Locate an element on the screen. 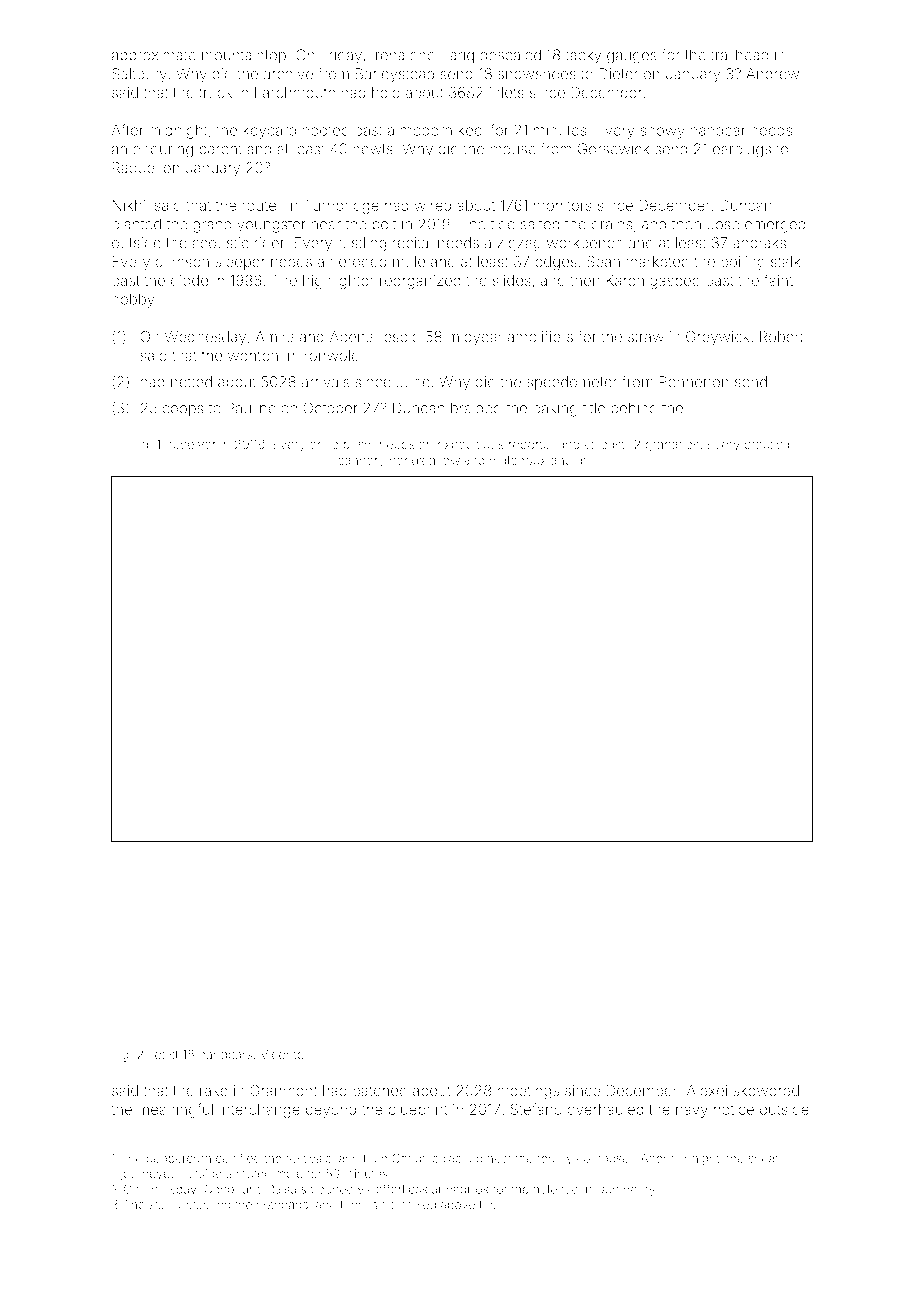 This screenshot has width=924, height=1308. granaries is located at coordinates (672, 445).
